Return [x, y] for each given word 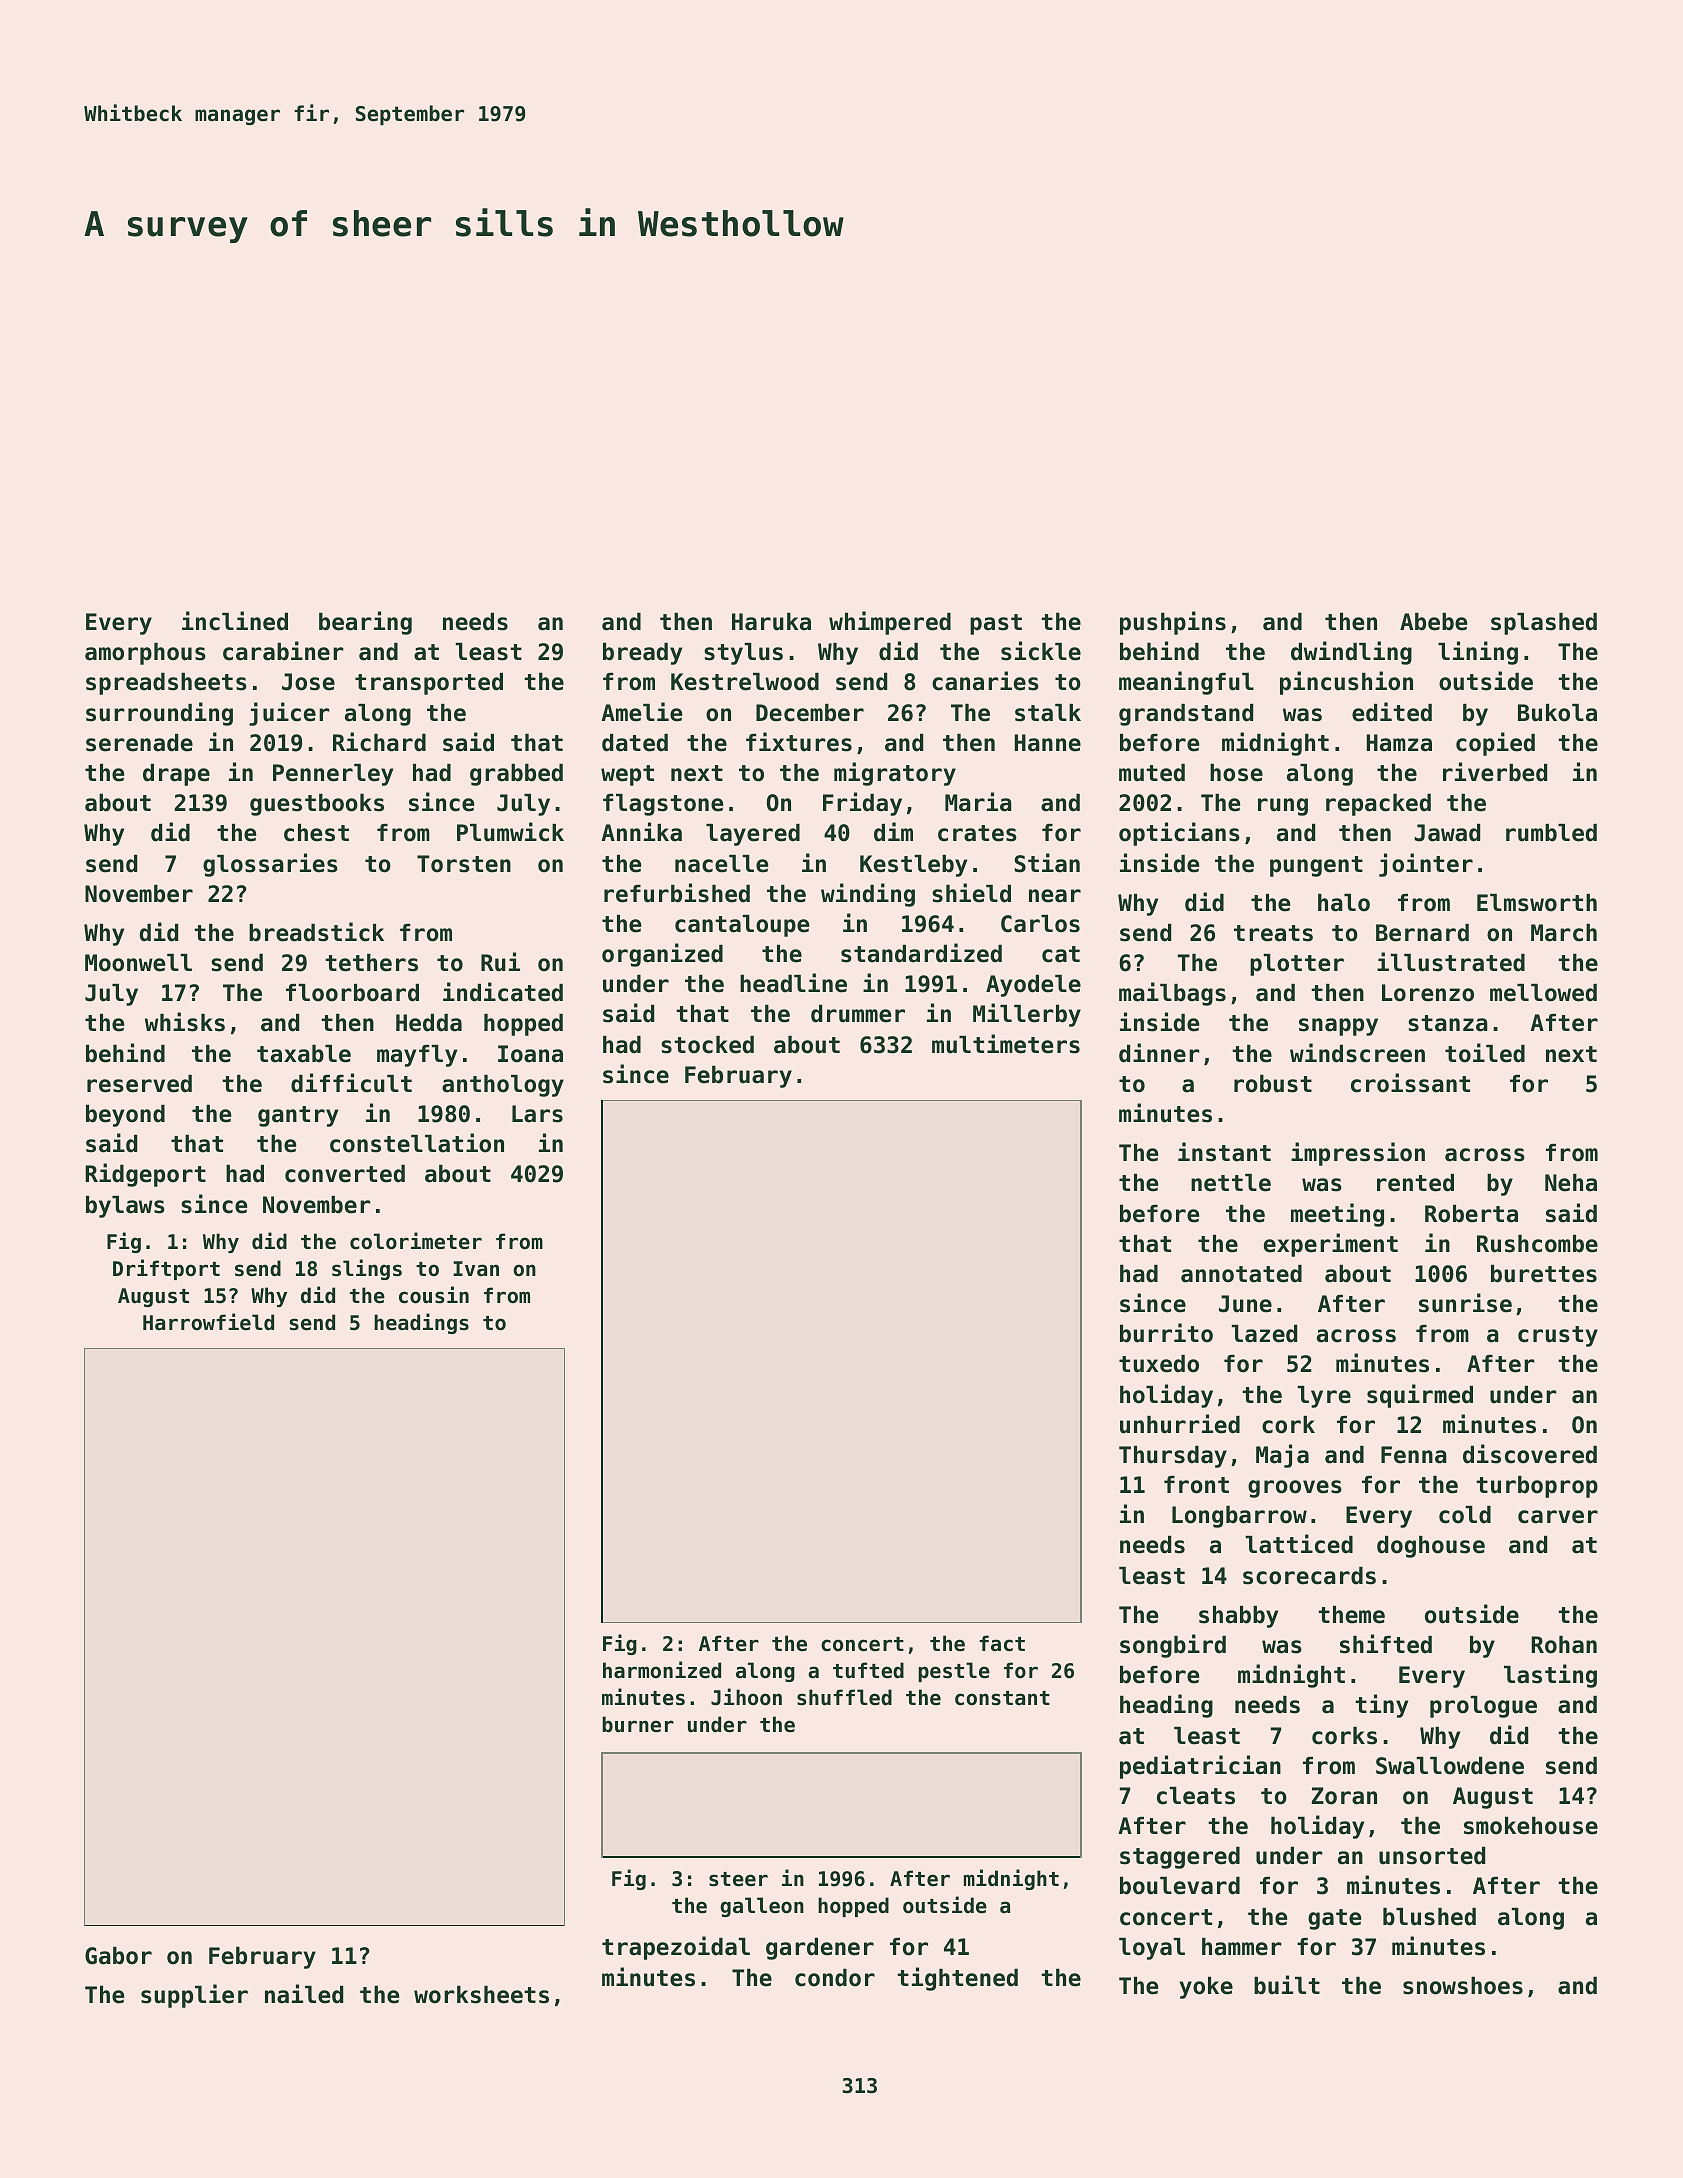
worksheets [481, 1995]
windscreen [1357, 1053]
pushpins [1173, 623]
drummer [858, 1014]
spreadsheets [166, 684]
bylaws [125, 1207]
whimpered [890, 623]
